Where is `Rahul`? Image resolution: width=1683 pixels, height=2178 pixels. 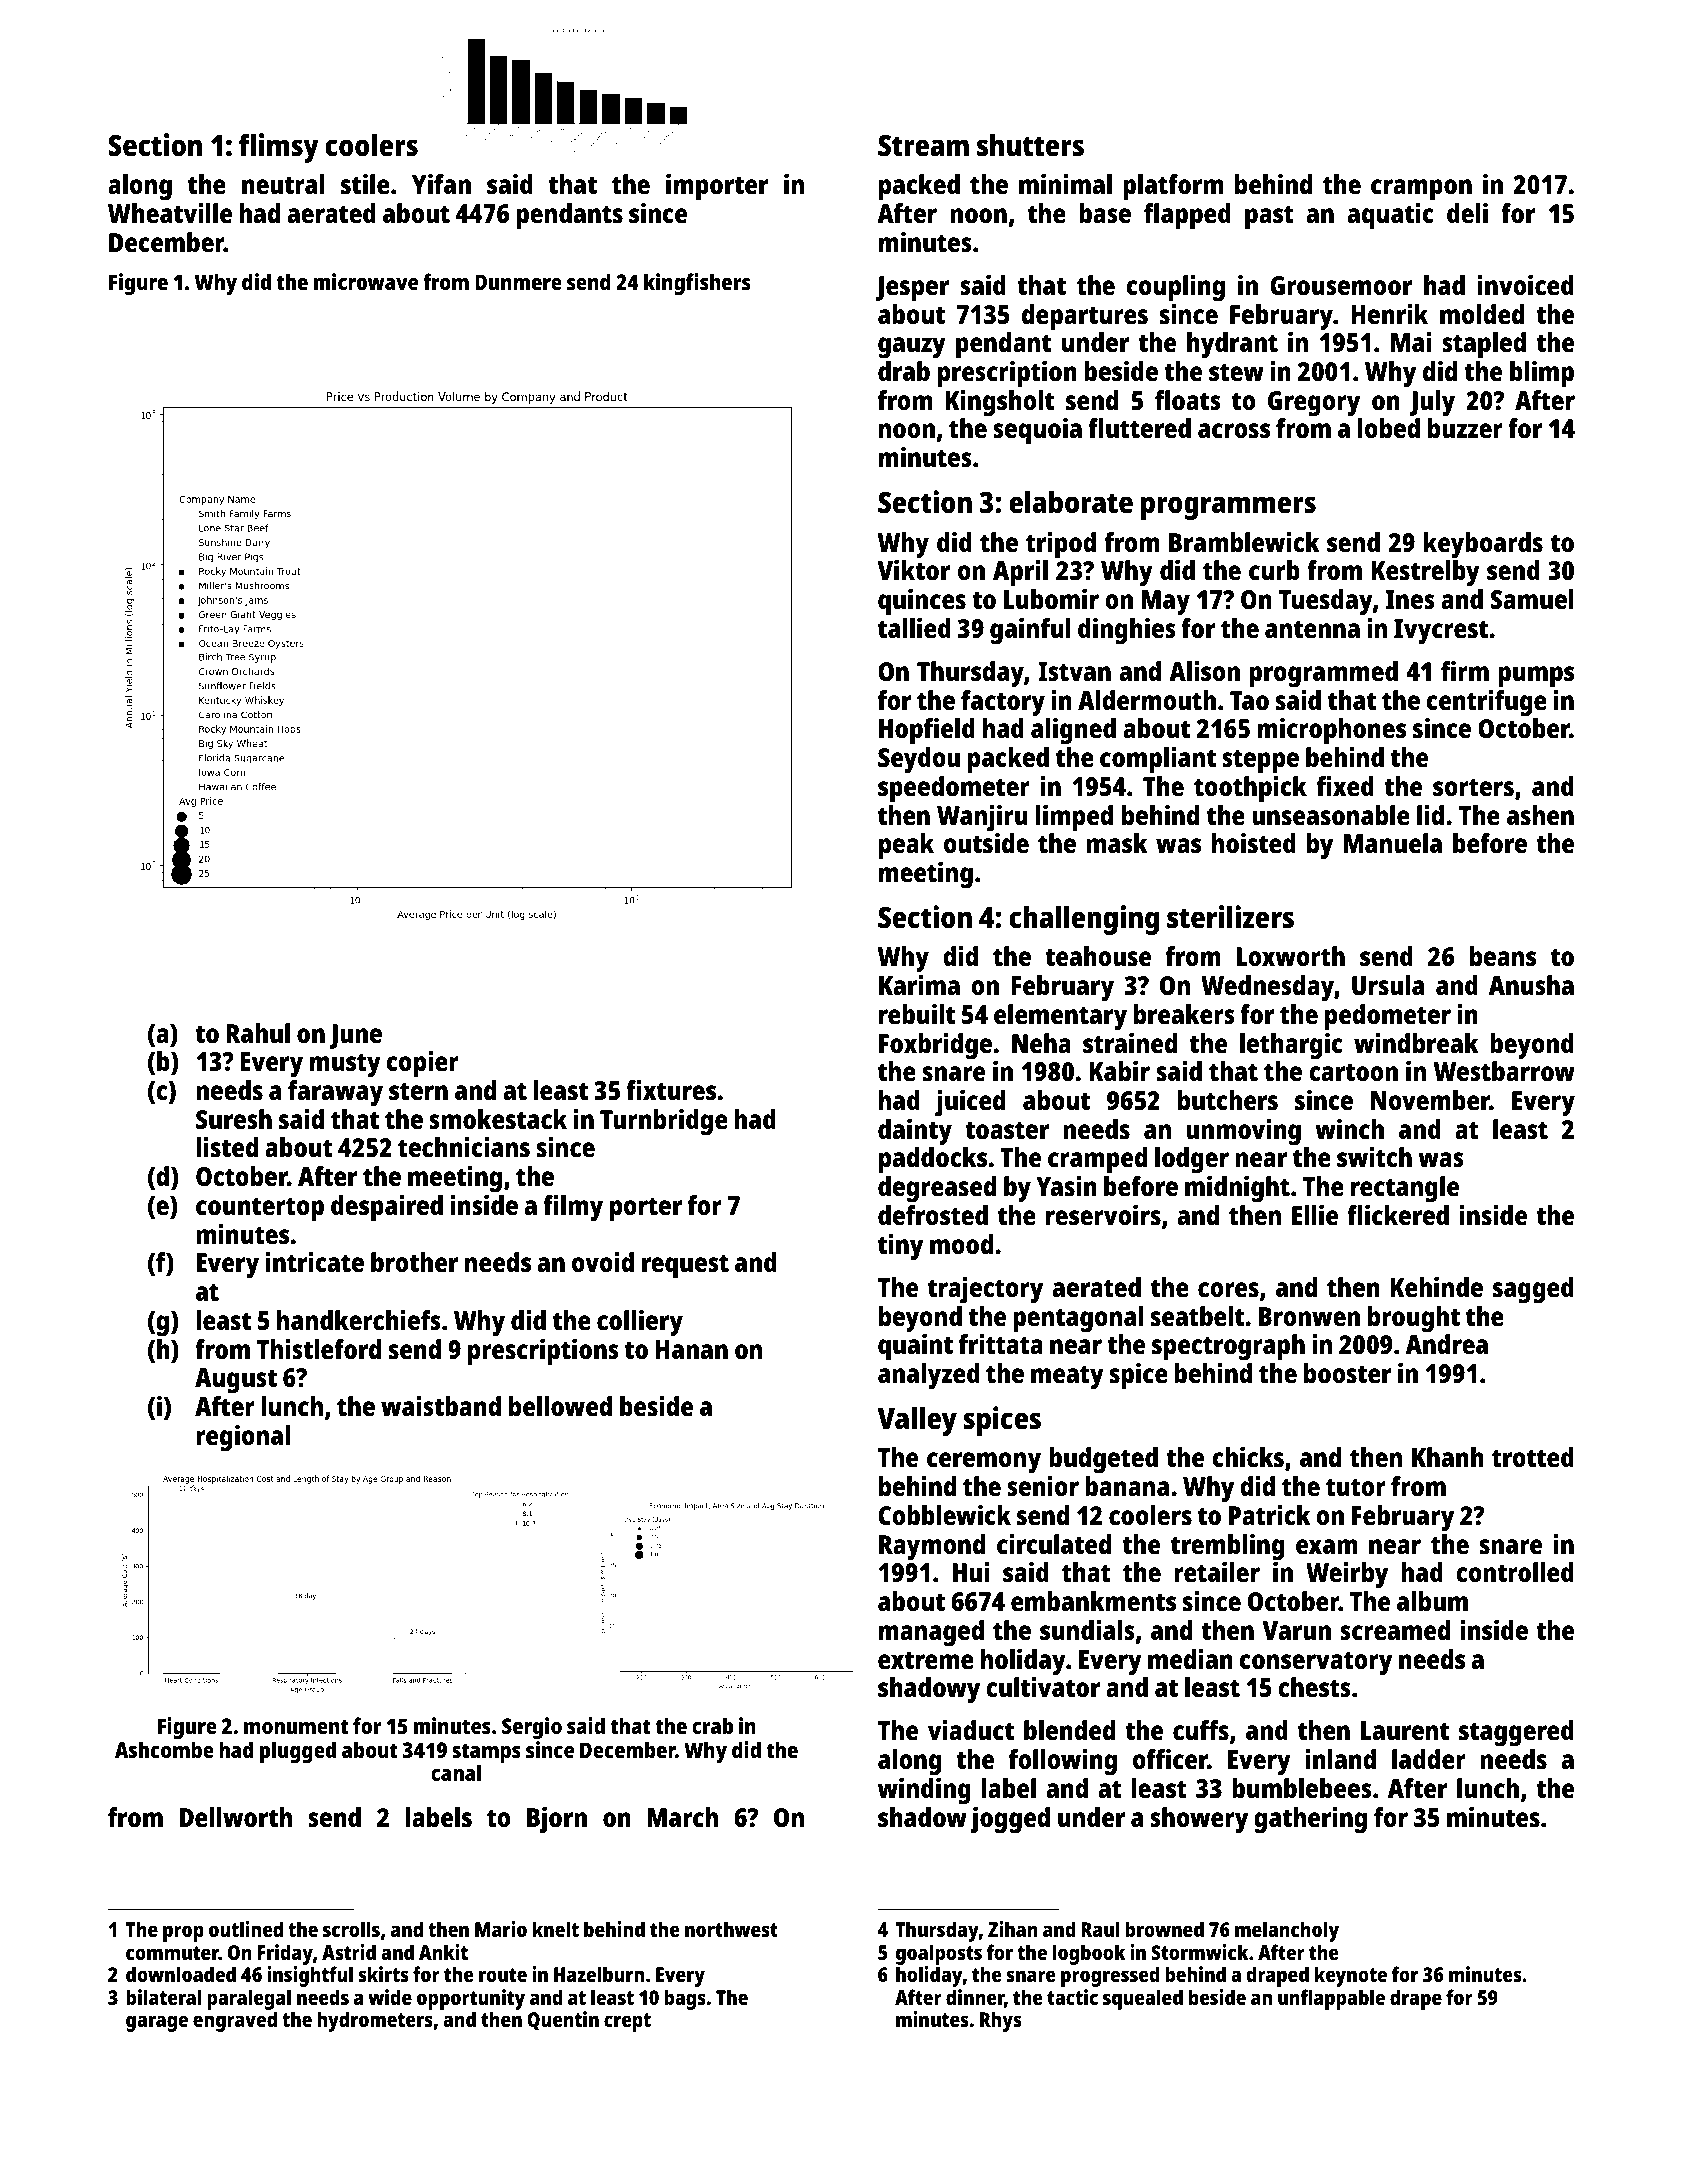
Rahul is located at coordinates (258, 1033).
